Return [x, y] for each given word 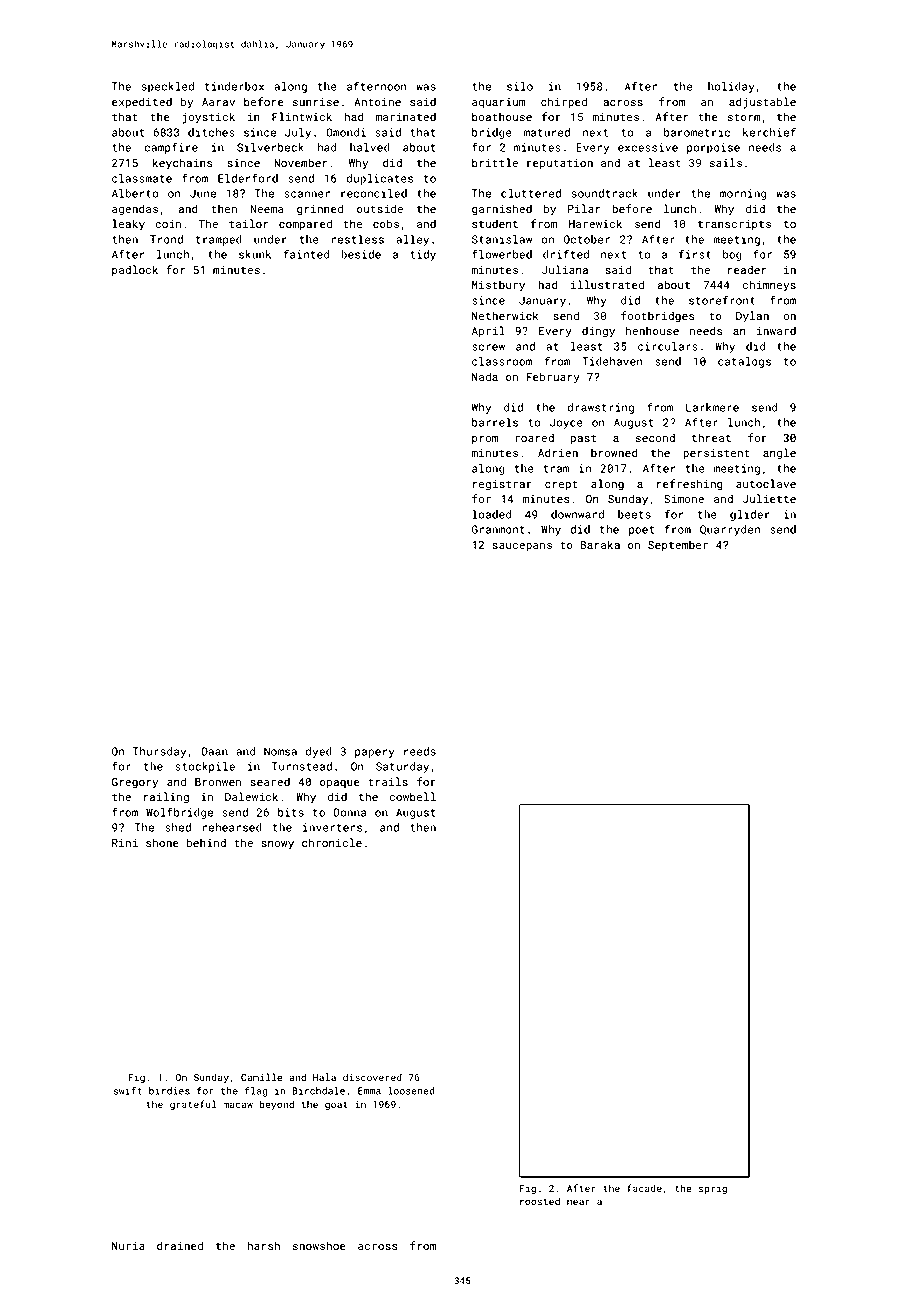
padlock [135, 270]
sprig [713, 1189]
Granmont [498, 529]
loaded [491, 514]
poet [641, 531]
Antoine [377, 102]
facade [644, 1188]
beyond [276, 1105]
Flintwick [302, 116]
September [678, 545]
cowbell [412, 796]
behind [206, 842]
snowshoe [319, 1245]
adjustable [762, 103]
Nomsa [280, 751]
